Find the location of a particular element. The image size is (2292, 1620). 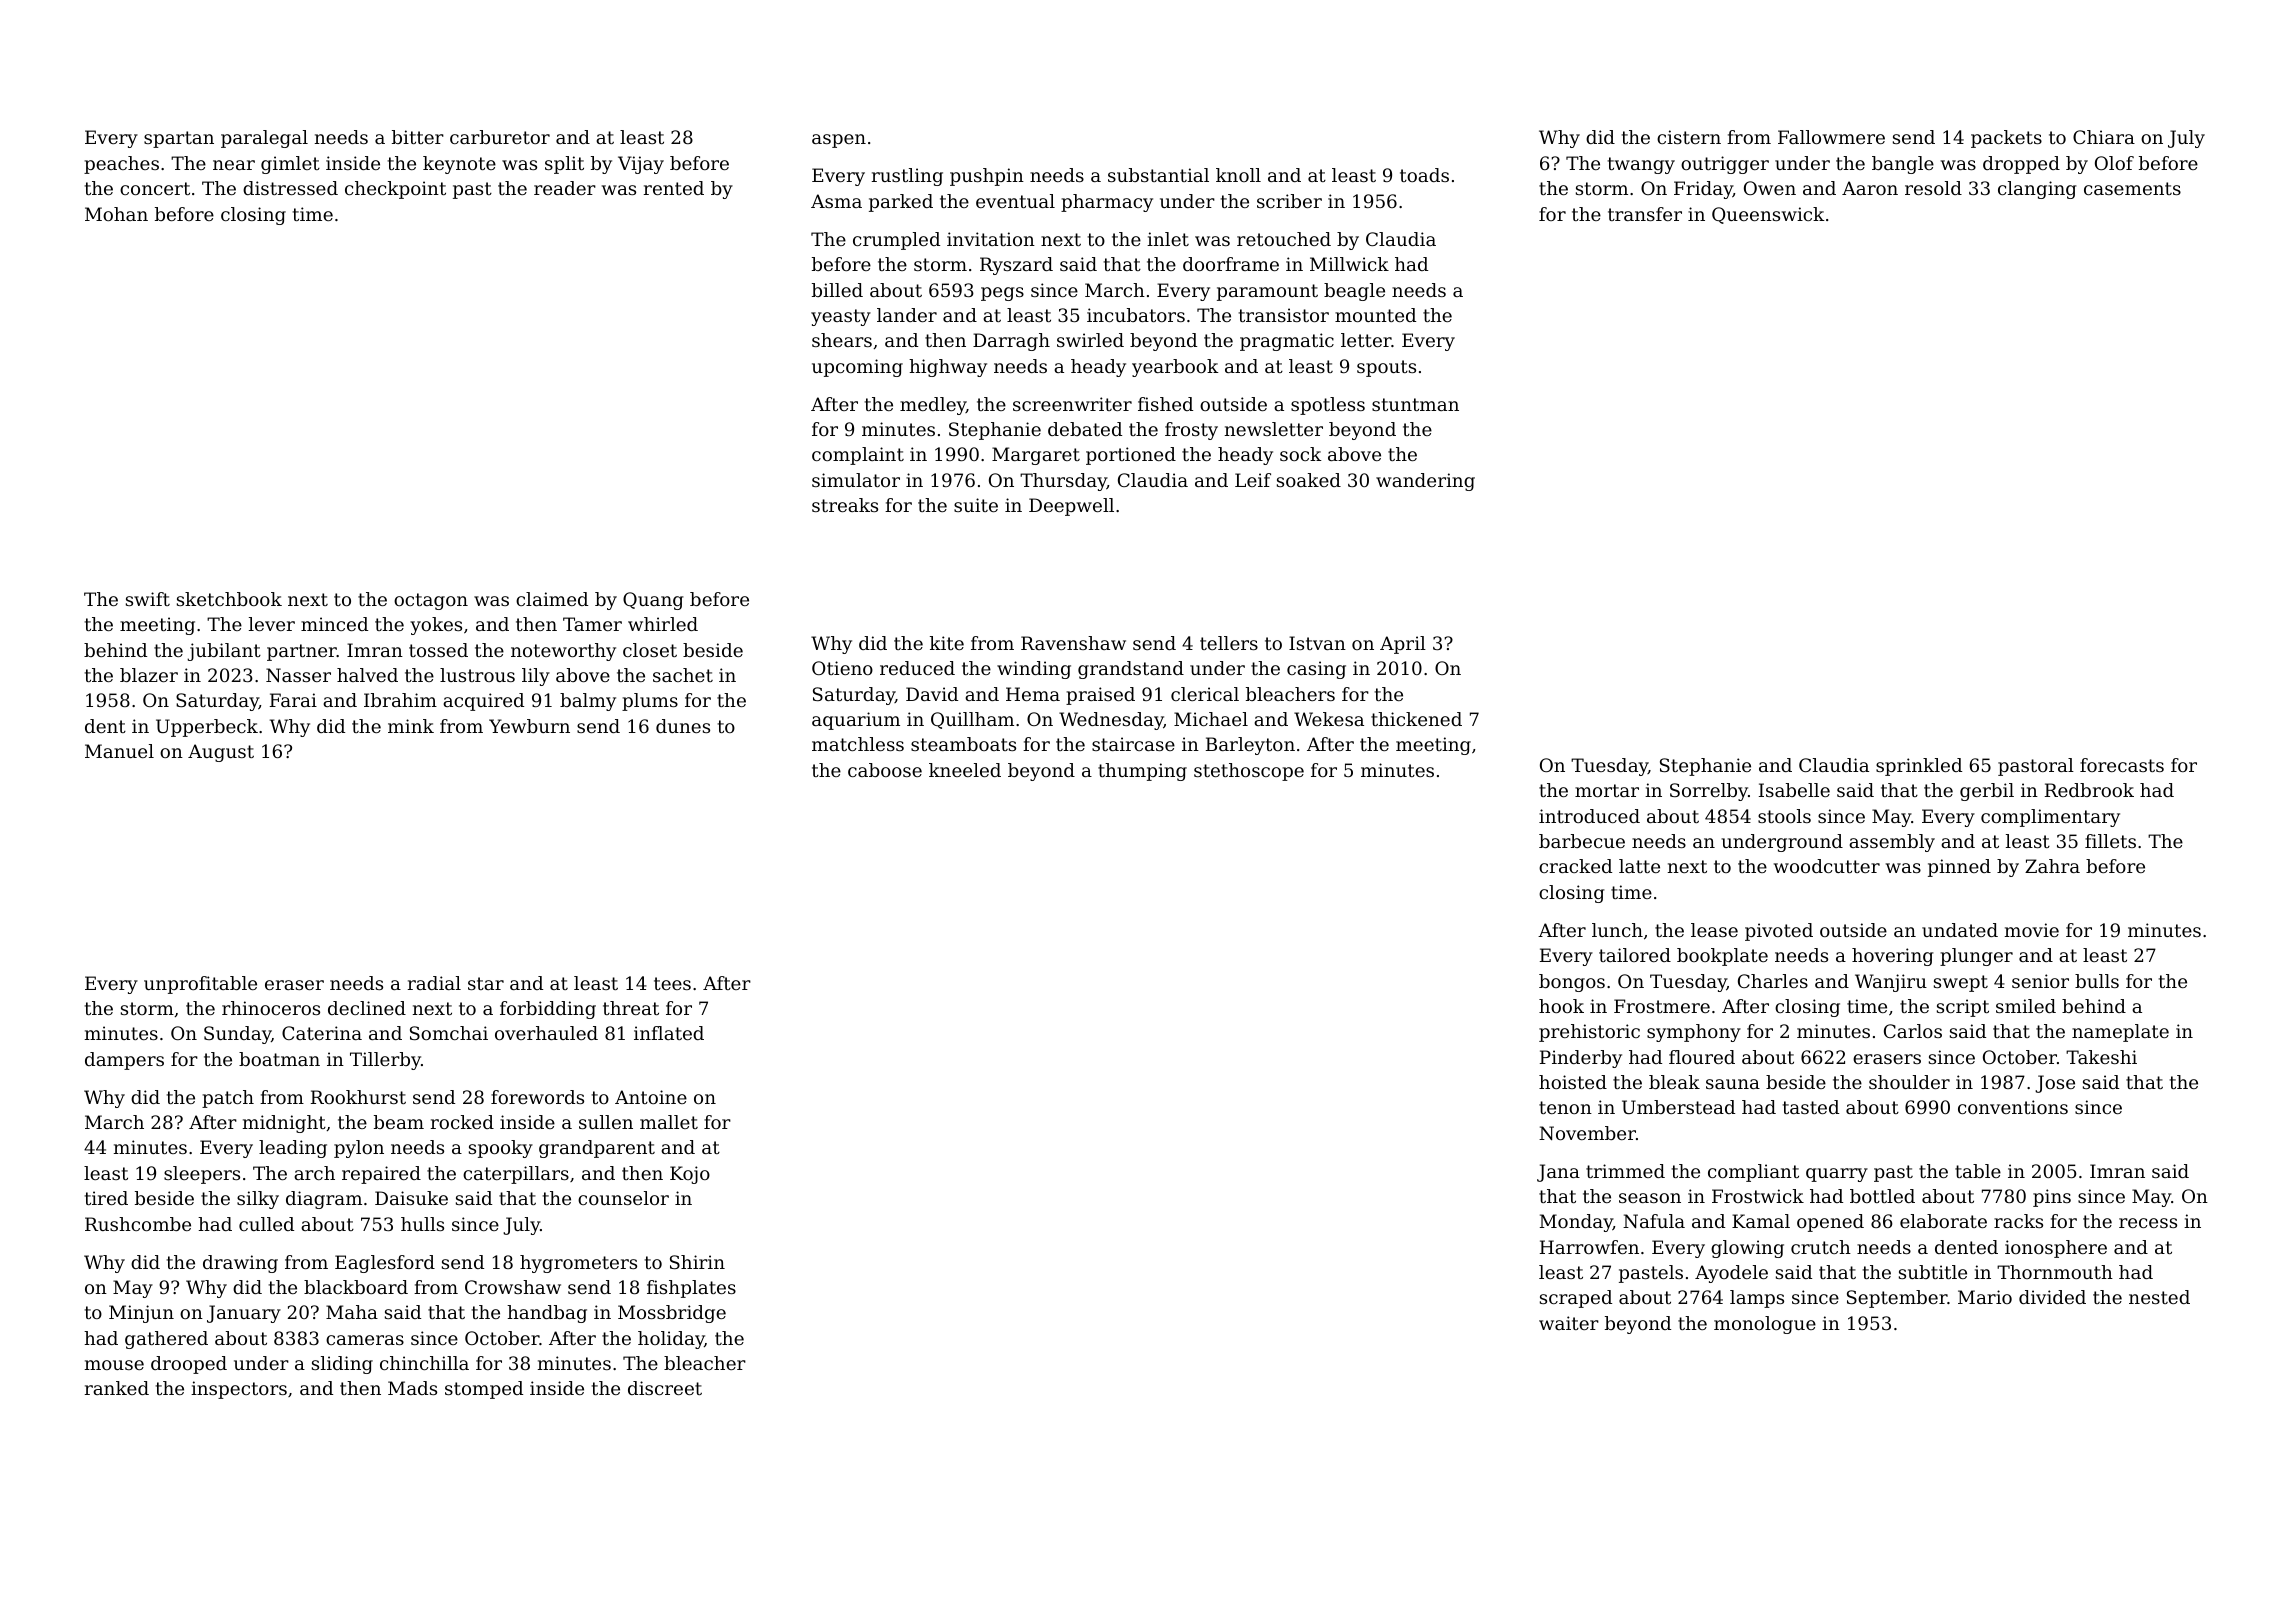

caboose is located at coordinates (885, 770).
